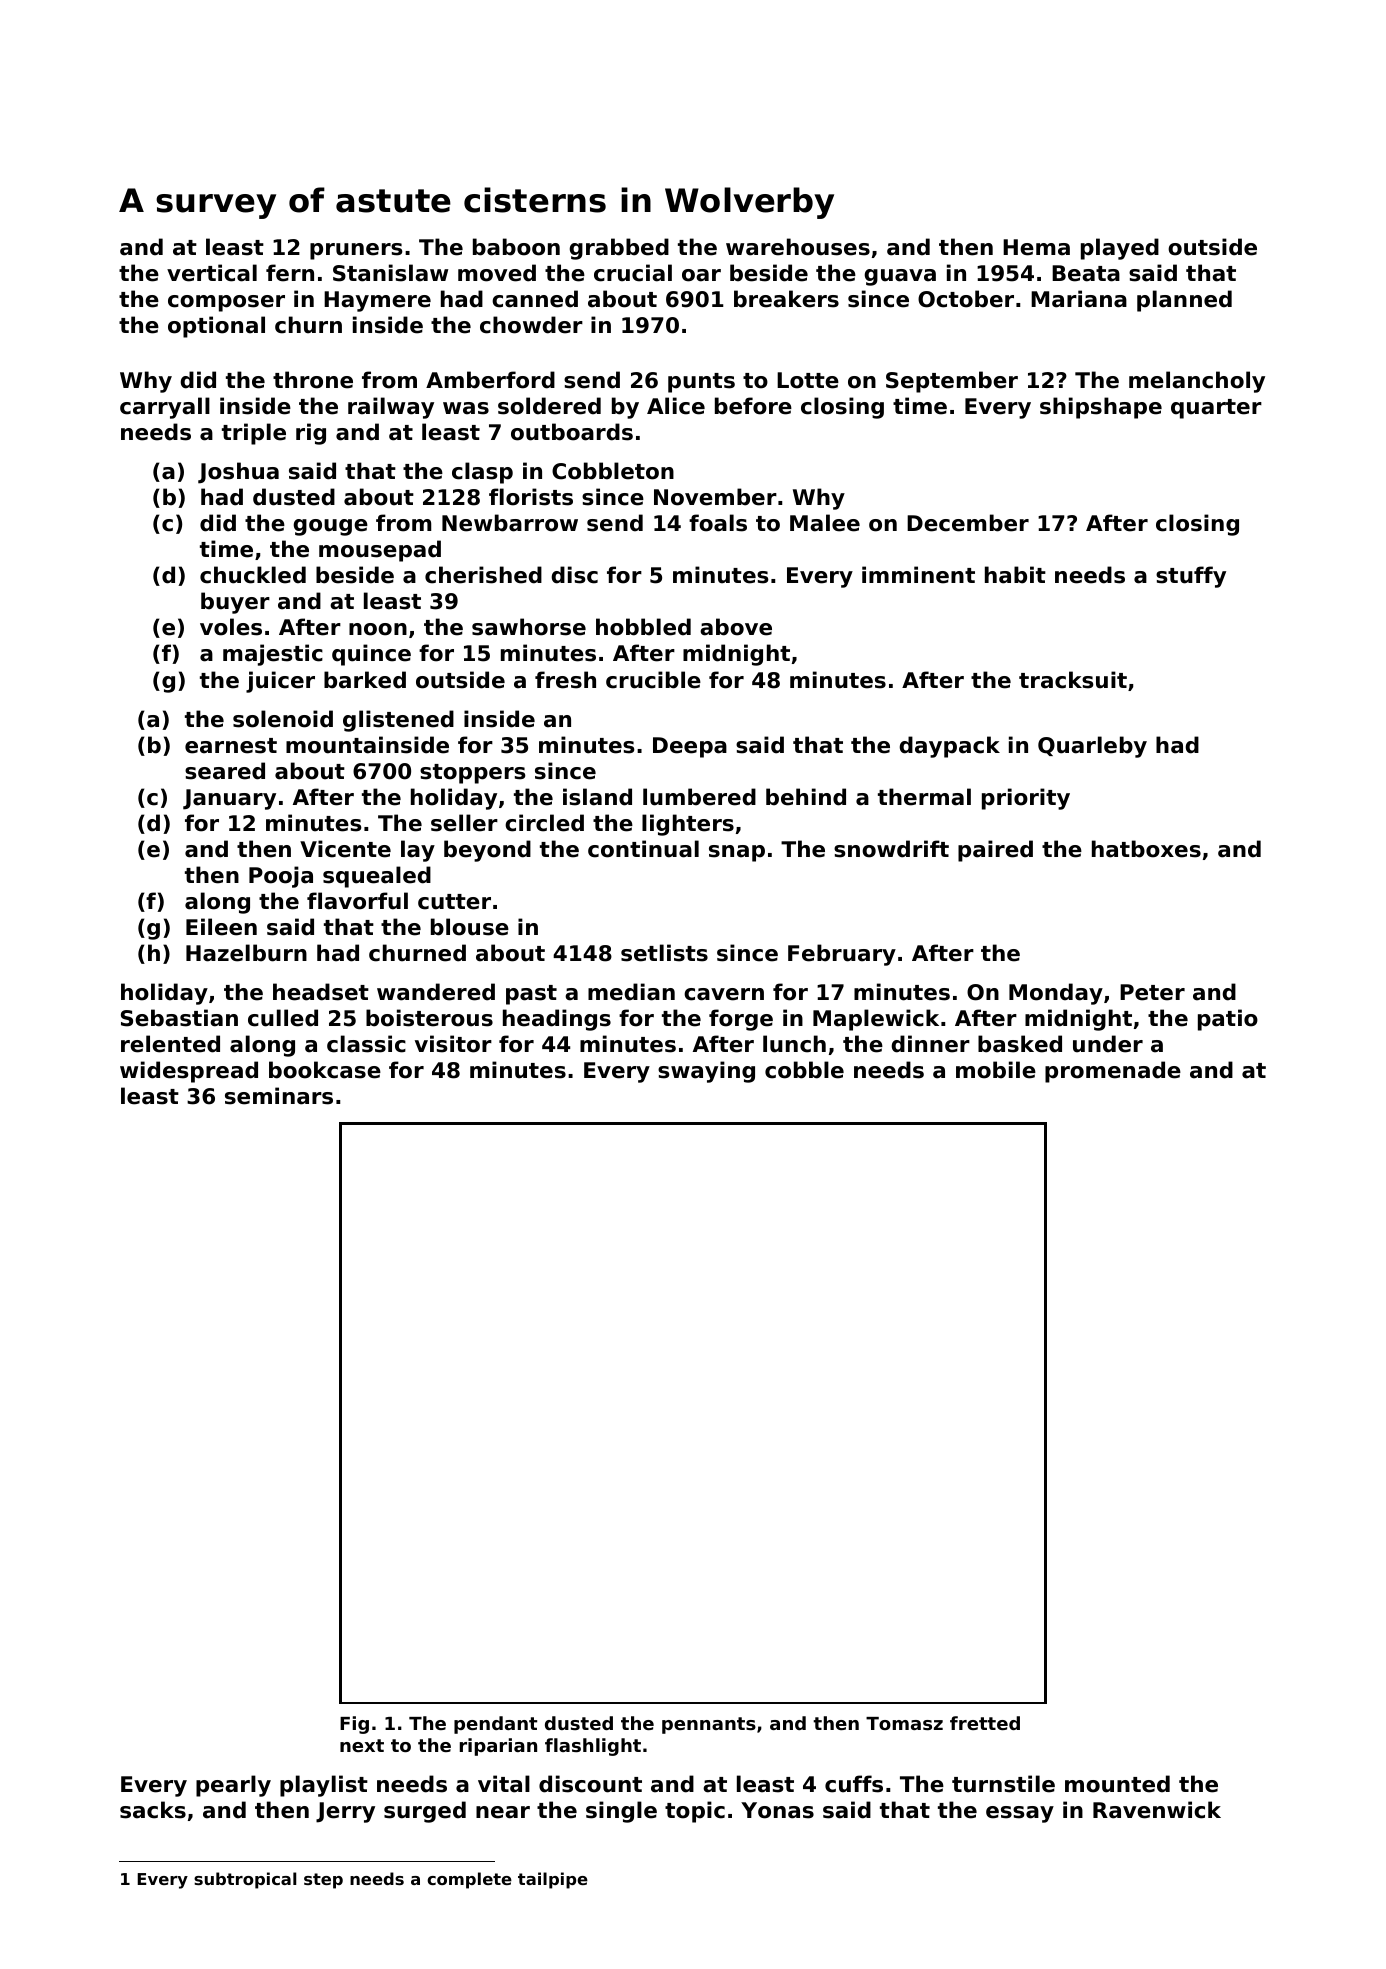 The width and height of the image is (1386, 1969). Describe the element at coordinates (1086, 273) in the image. I see `Beata` at that location.
